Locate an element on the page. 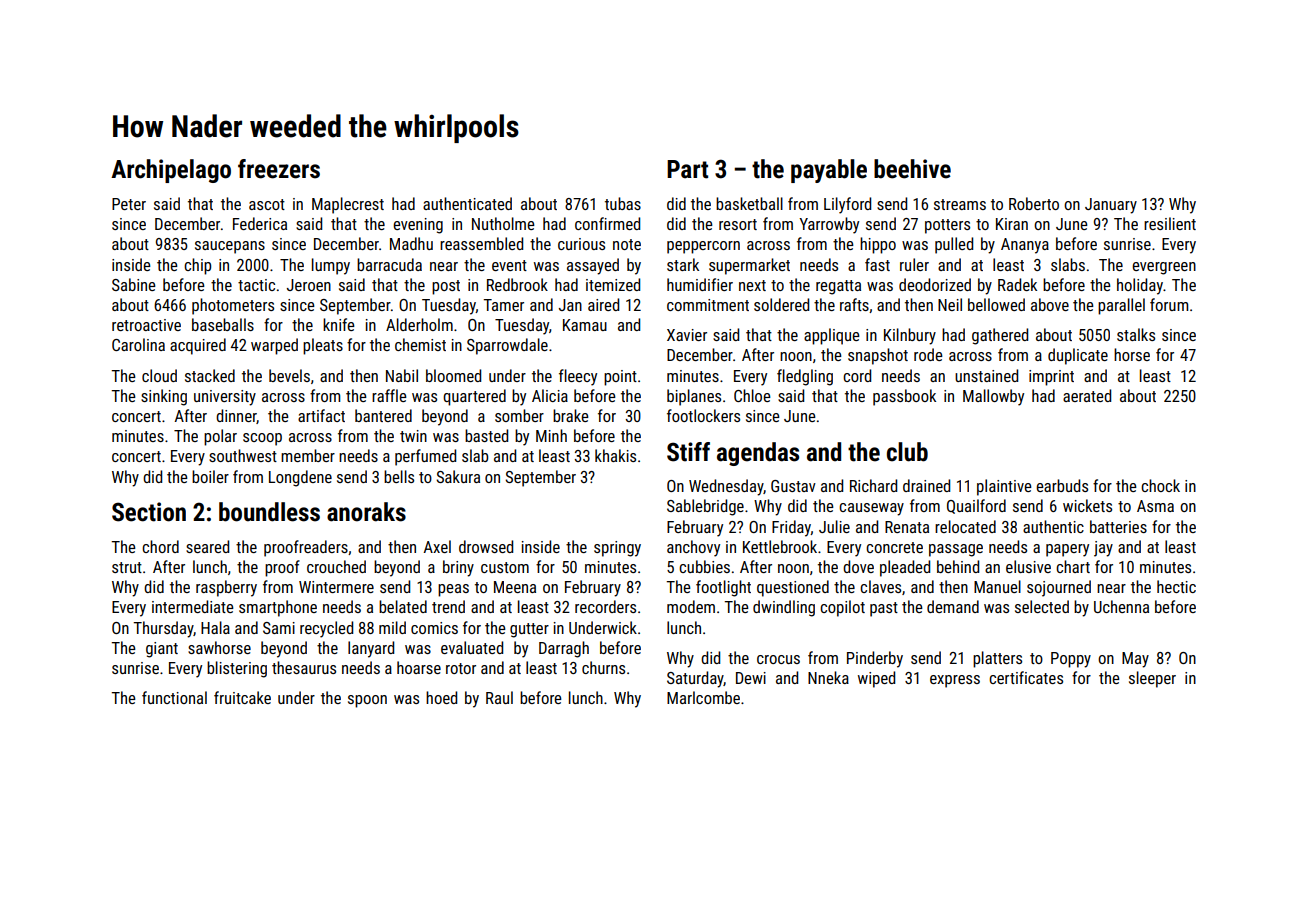  springy is located at coordinates (617, 549).
